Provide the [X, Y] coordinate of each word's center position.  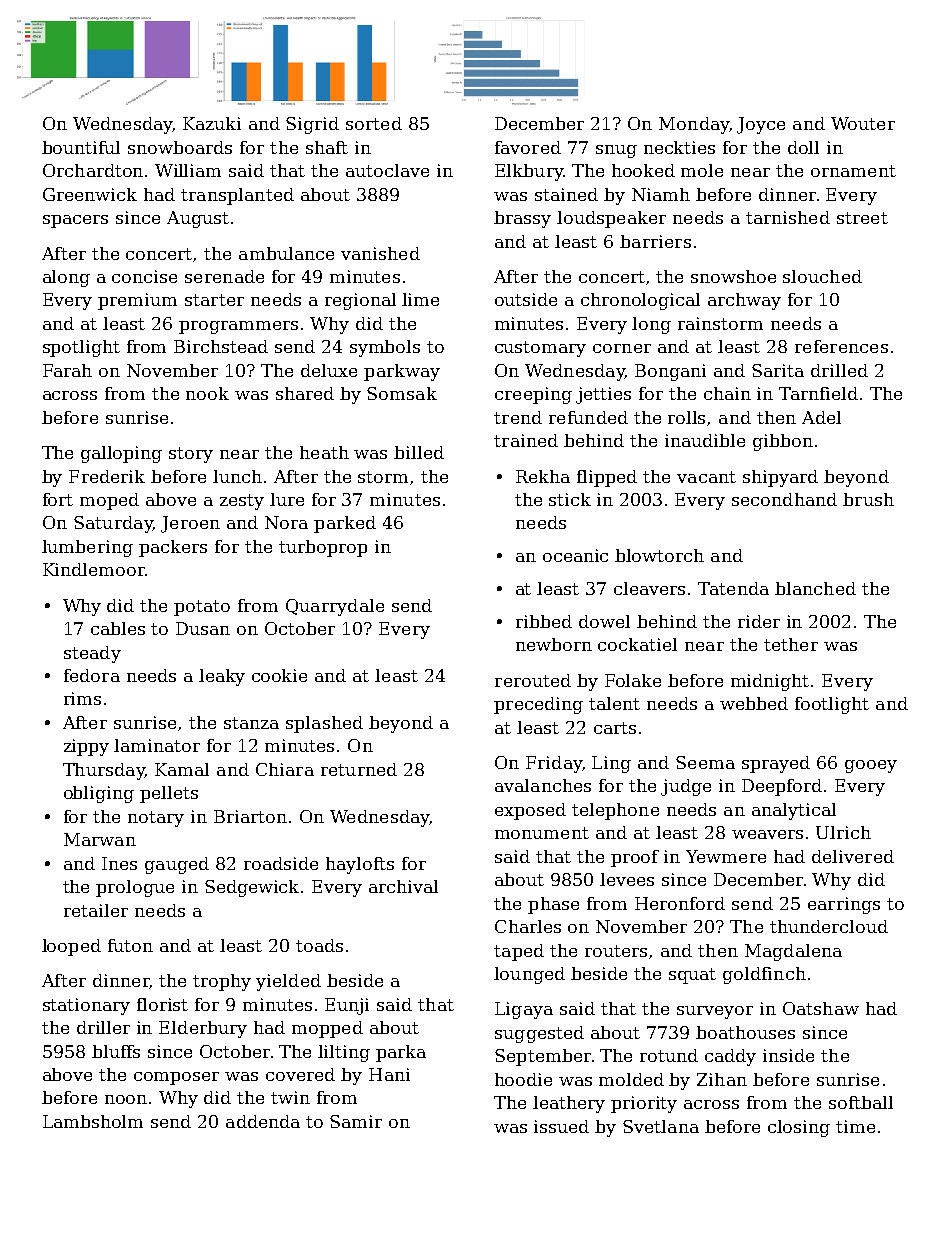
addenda [263, 1121]
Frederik [107, 476]
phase [553, 905]
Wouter [863, 123]
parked [345, 524]
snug [616, 151]
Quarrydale [335, 607]
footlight [832, 705]
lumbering [87, 548]
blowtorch [659, 555]
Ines [119, 863]
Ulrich [843, 832]
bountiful [81, 147]
